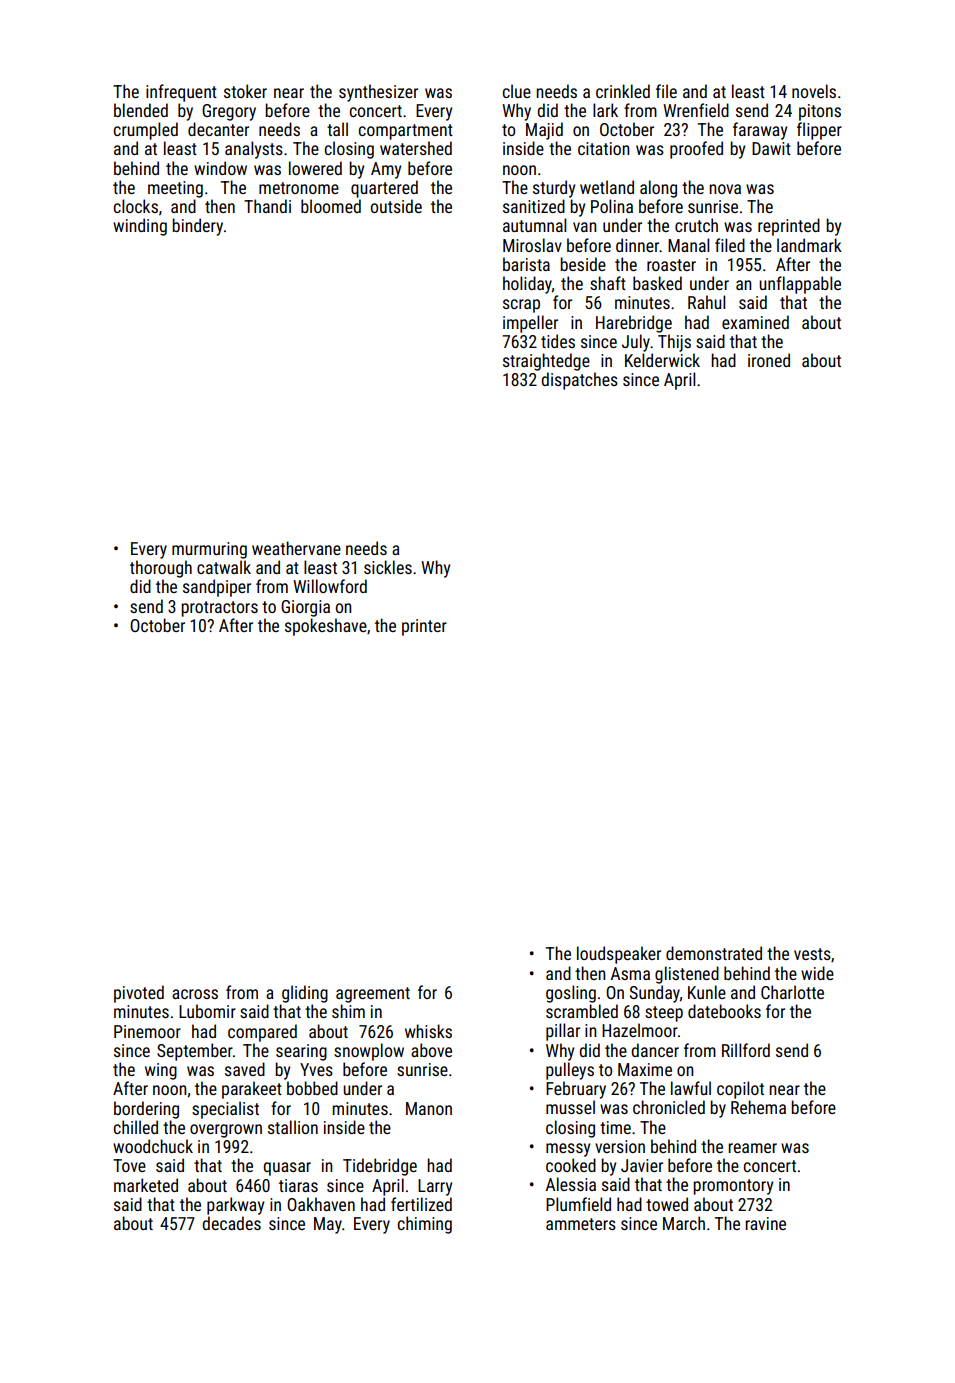  Describe the element at coordinates (245, 91) in the screenshot. I see `stoker` at that location.
